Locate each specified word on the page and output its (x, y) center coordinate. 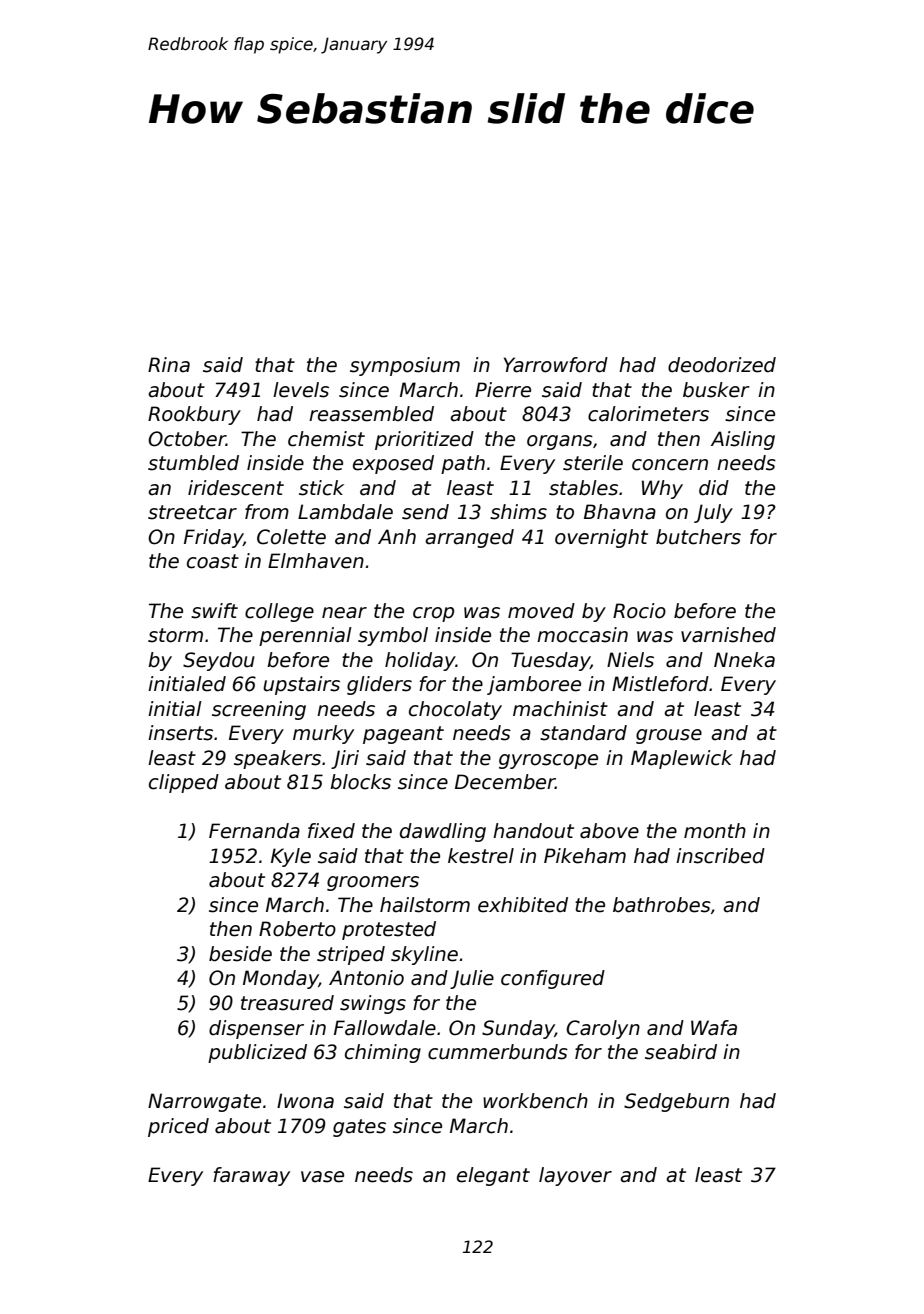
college (279, 612)
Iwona (305, 1101)
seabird (681, 1052)
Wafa (714, 1028)
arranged (469, 538)
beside (240, 954)
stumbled (193, 463)
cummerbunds (498, 1052)
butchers (698, 537)
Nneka (744, 660)
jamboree (534, 685)
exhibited (523, 905)
